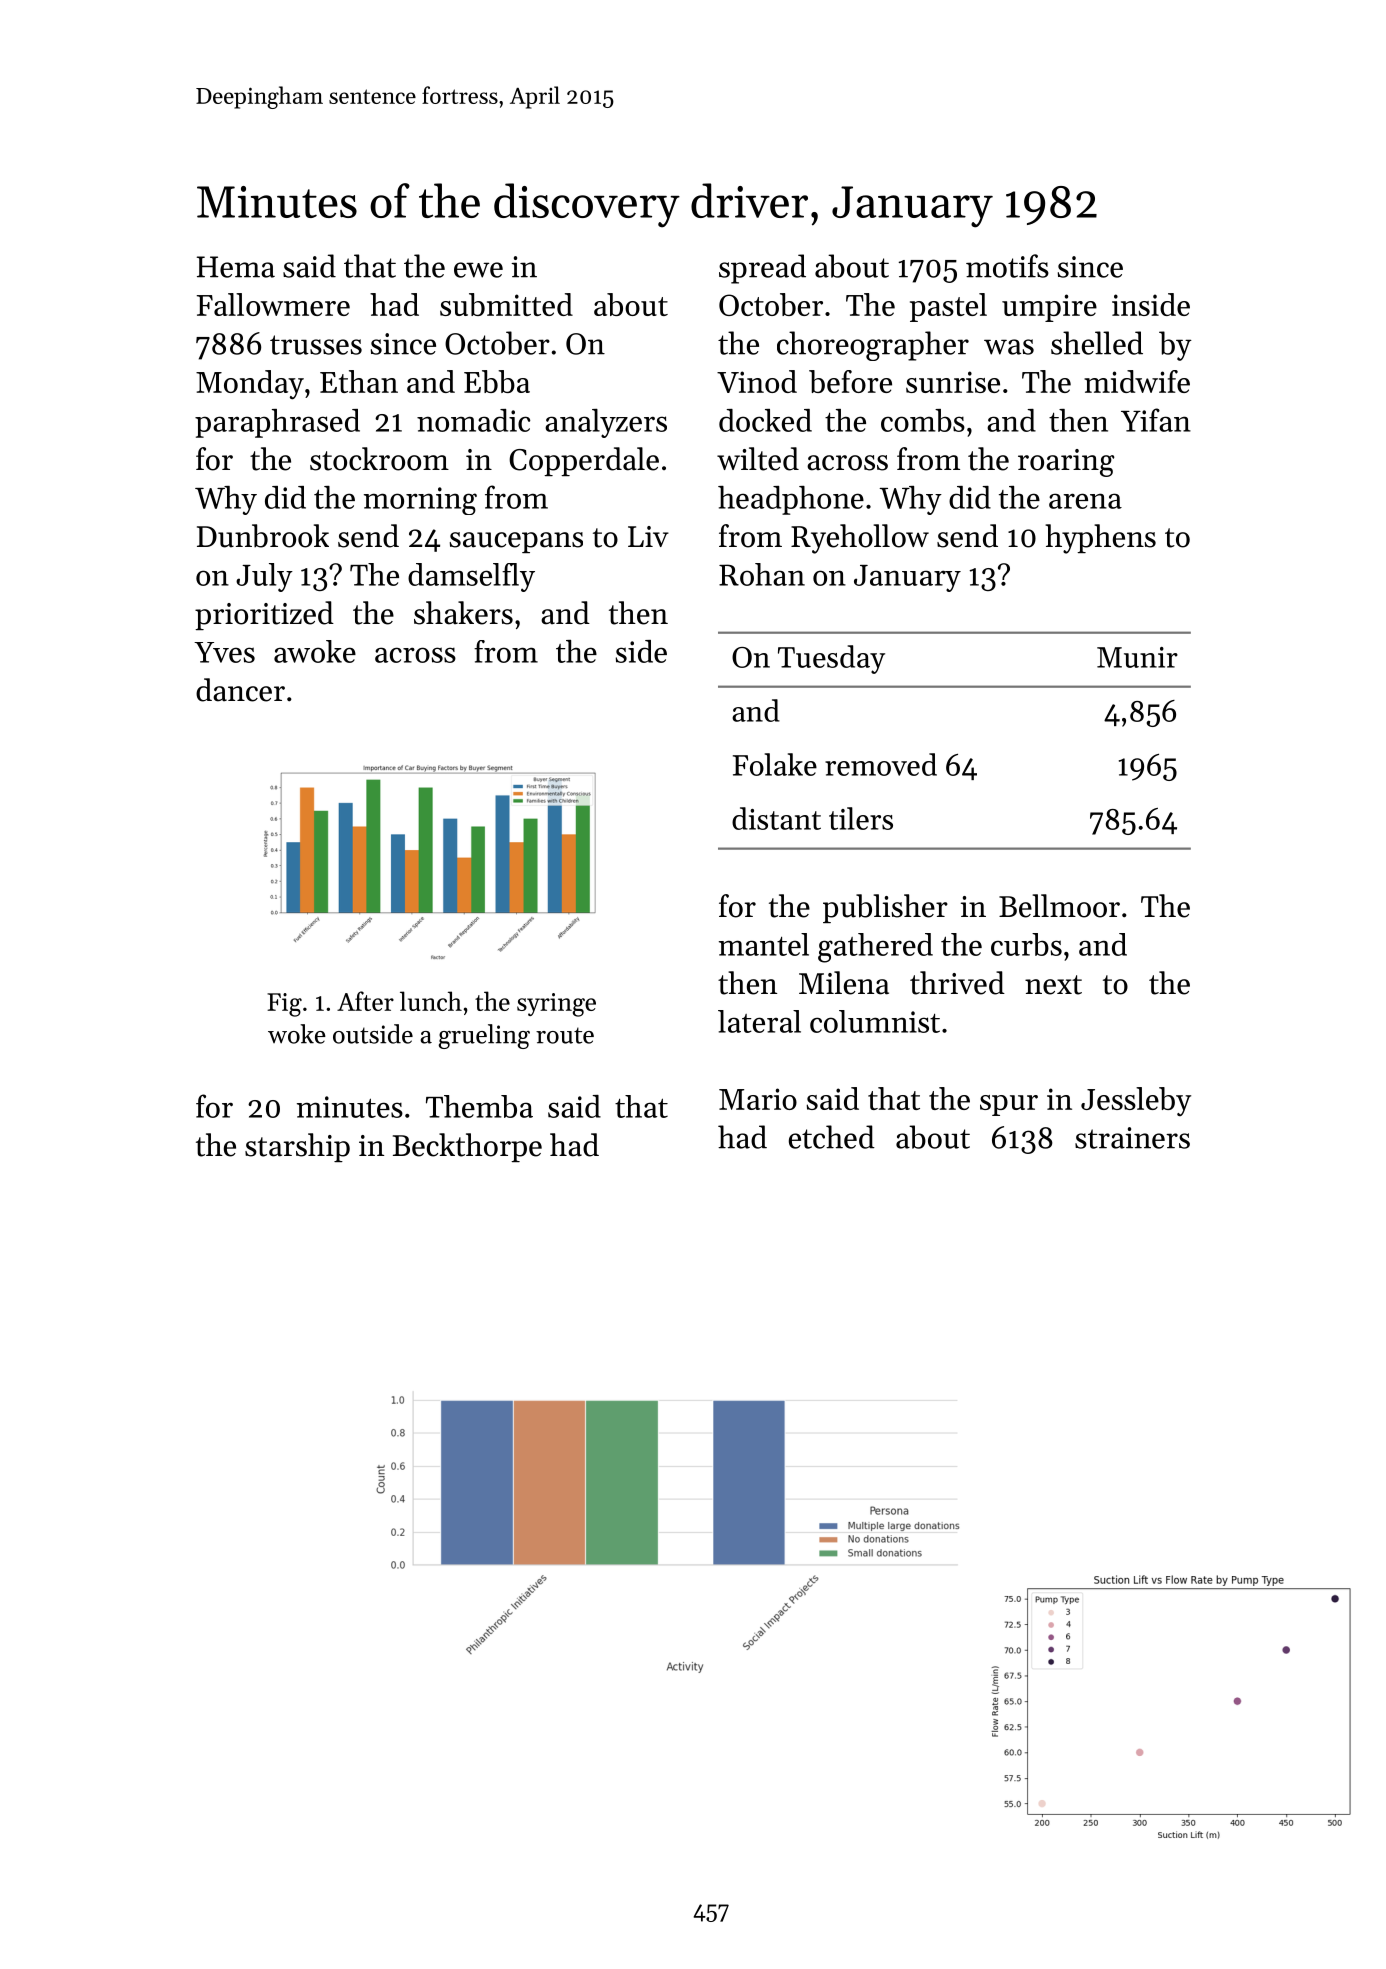 The width and height of the document is (1386, 1969). What do you see at coordinates (1007, 266) in the document?
I see `motifs` at bounding box center [1007, 266].
